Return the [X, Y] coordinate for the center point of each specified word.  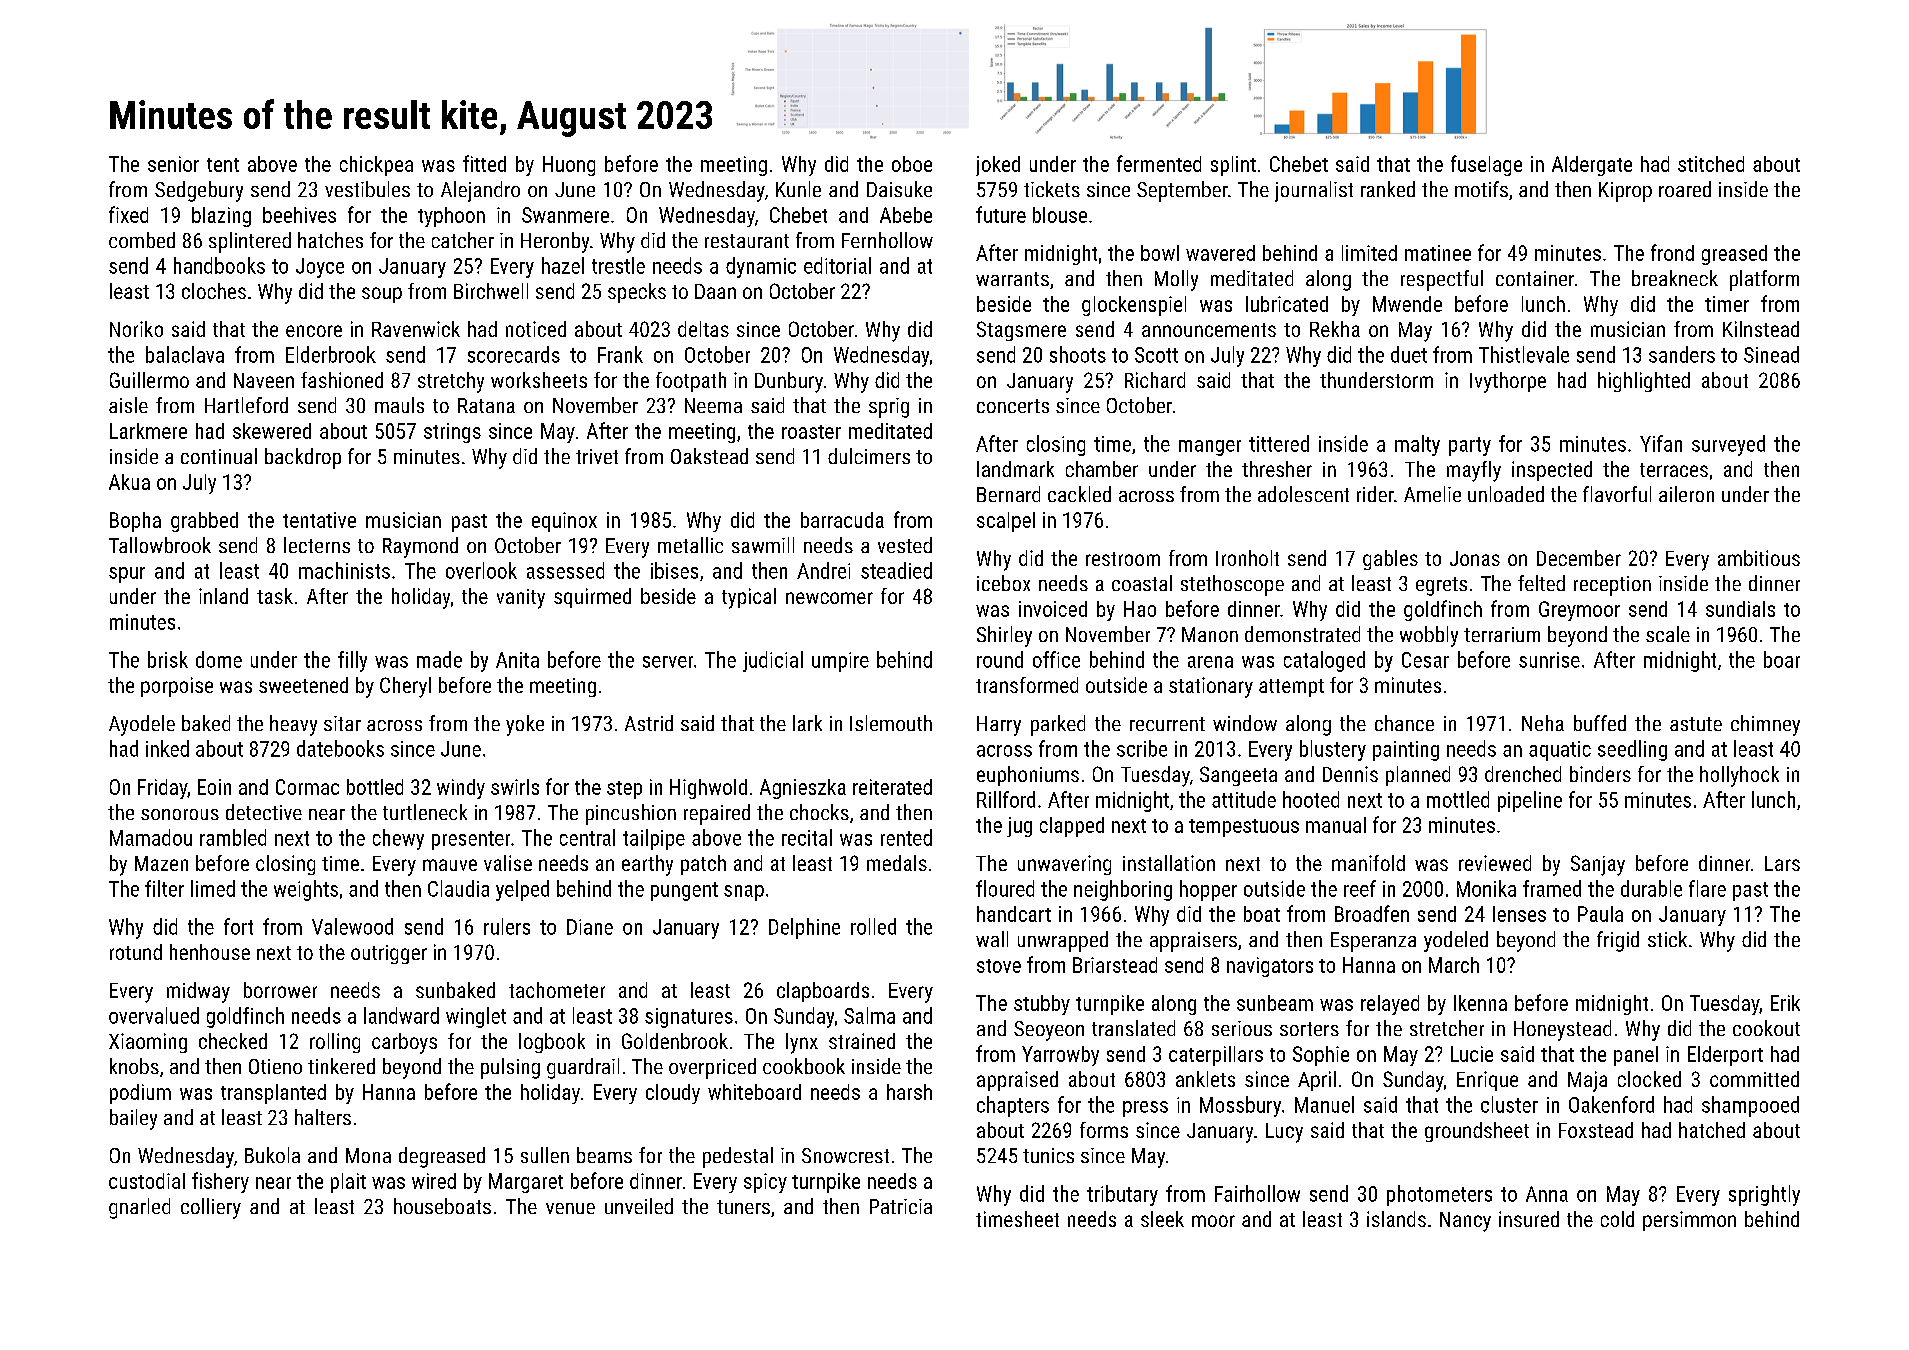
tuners [743, 1207]
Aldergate [1592, 166]
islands [1396, 1219]
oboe [912, 164]
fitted [484, 163]
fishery [220, 1182]
